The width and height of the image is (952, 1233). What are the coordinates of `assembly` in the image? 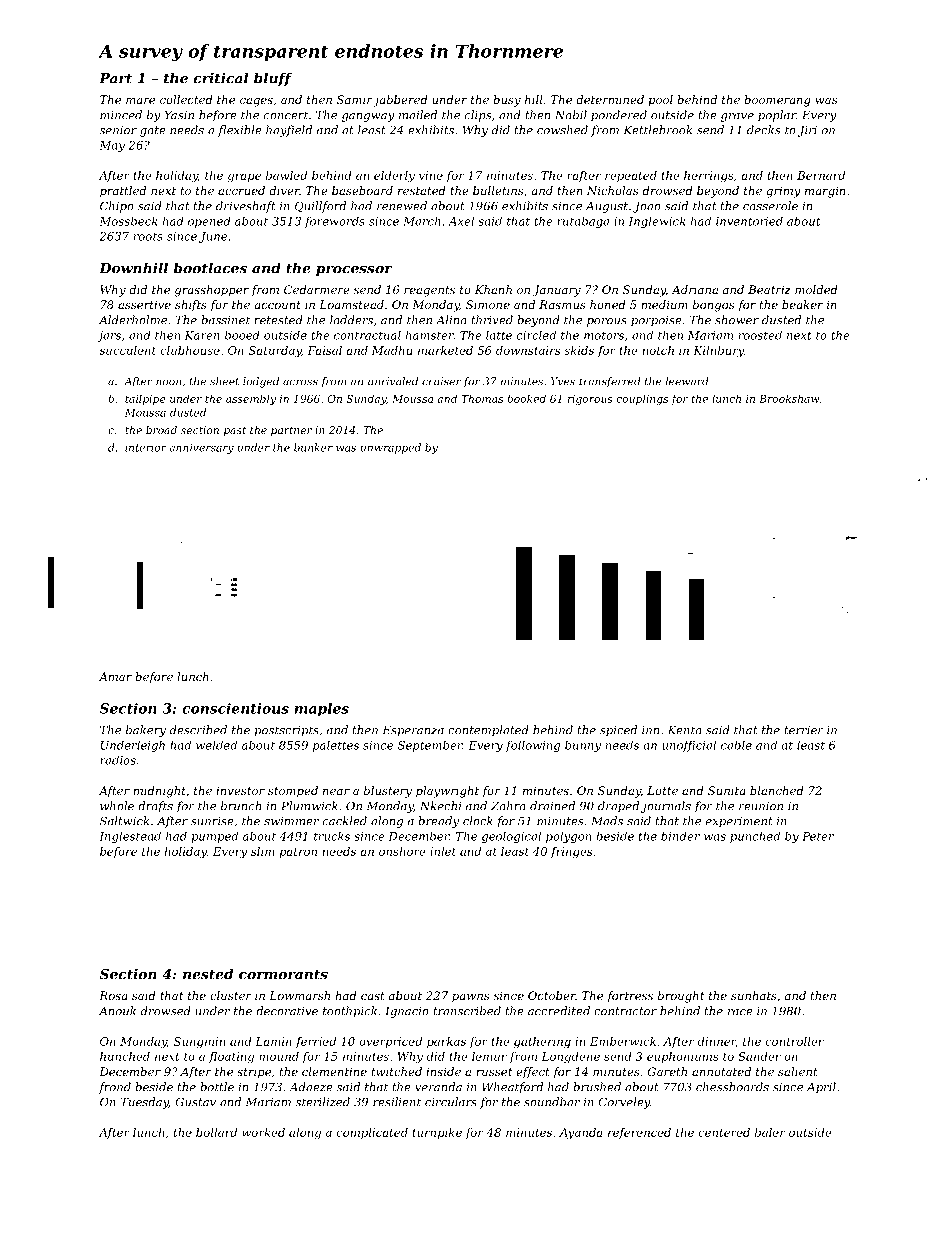 It's located at (251, 399).
